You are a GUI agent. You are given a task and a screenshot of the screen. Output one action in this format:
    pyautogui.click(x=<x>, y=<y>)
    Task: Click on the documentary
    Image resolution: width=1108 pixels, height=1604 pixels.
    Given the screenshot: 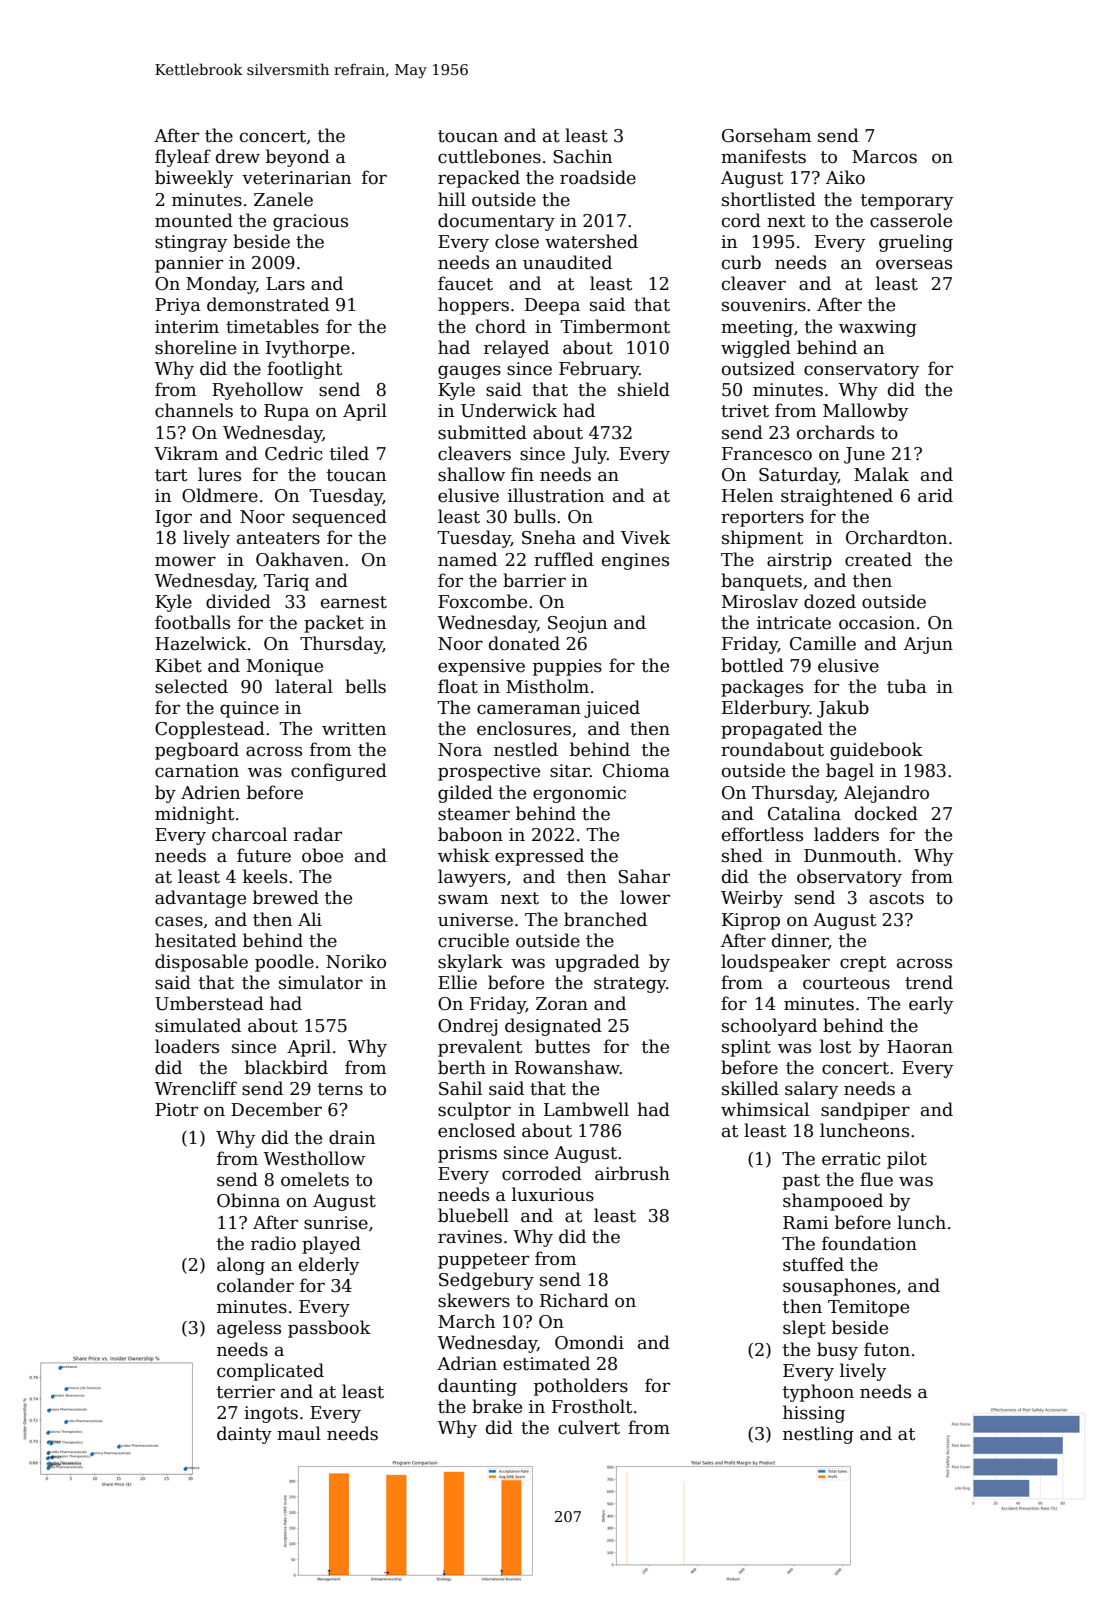 What is the action you would take?
    pyautogui.click(x=496, y=222)
